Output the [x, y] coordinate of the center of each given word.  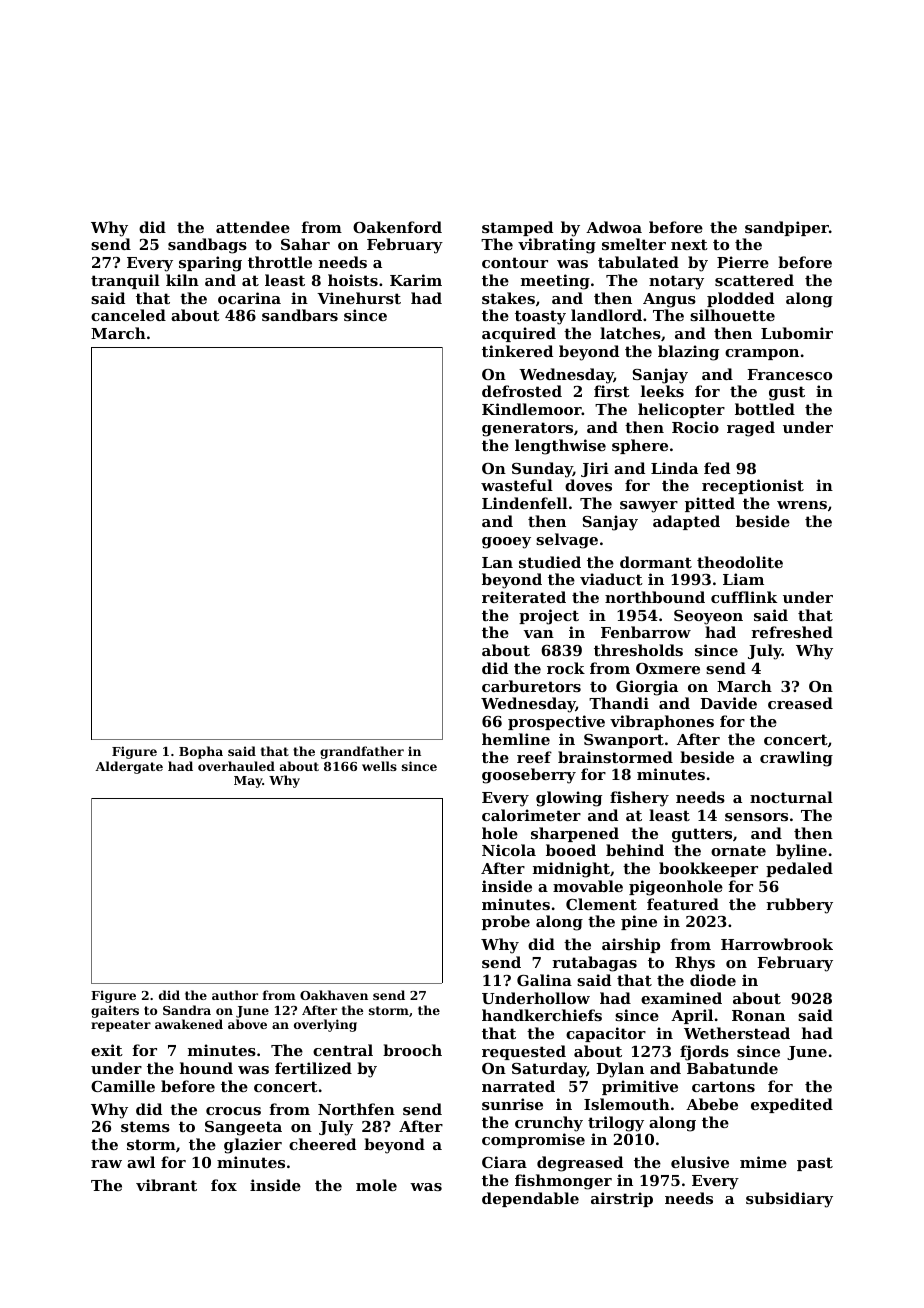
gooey [506, 543]
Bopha [201, 752]
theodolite [740, 562]
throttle [280, 262]
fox [224, 1185]
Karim [416, 280]
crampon [762, 354]
